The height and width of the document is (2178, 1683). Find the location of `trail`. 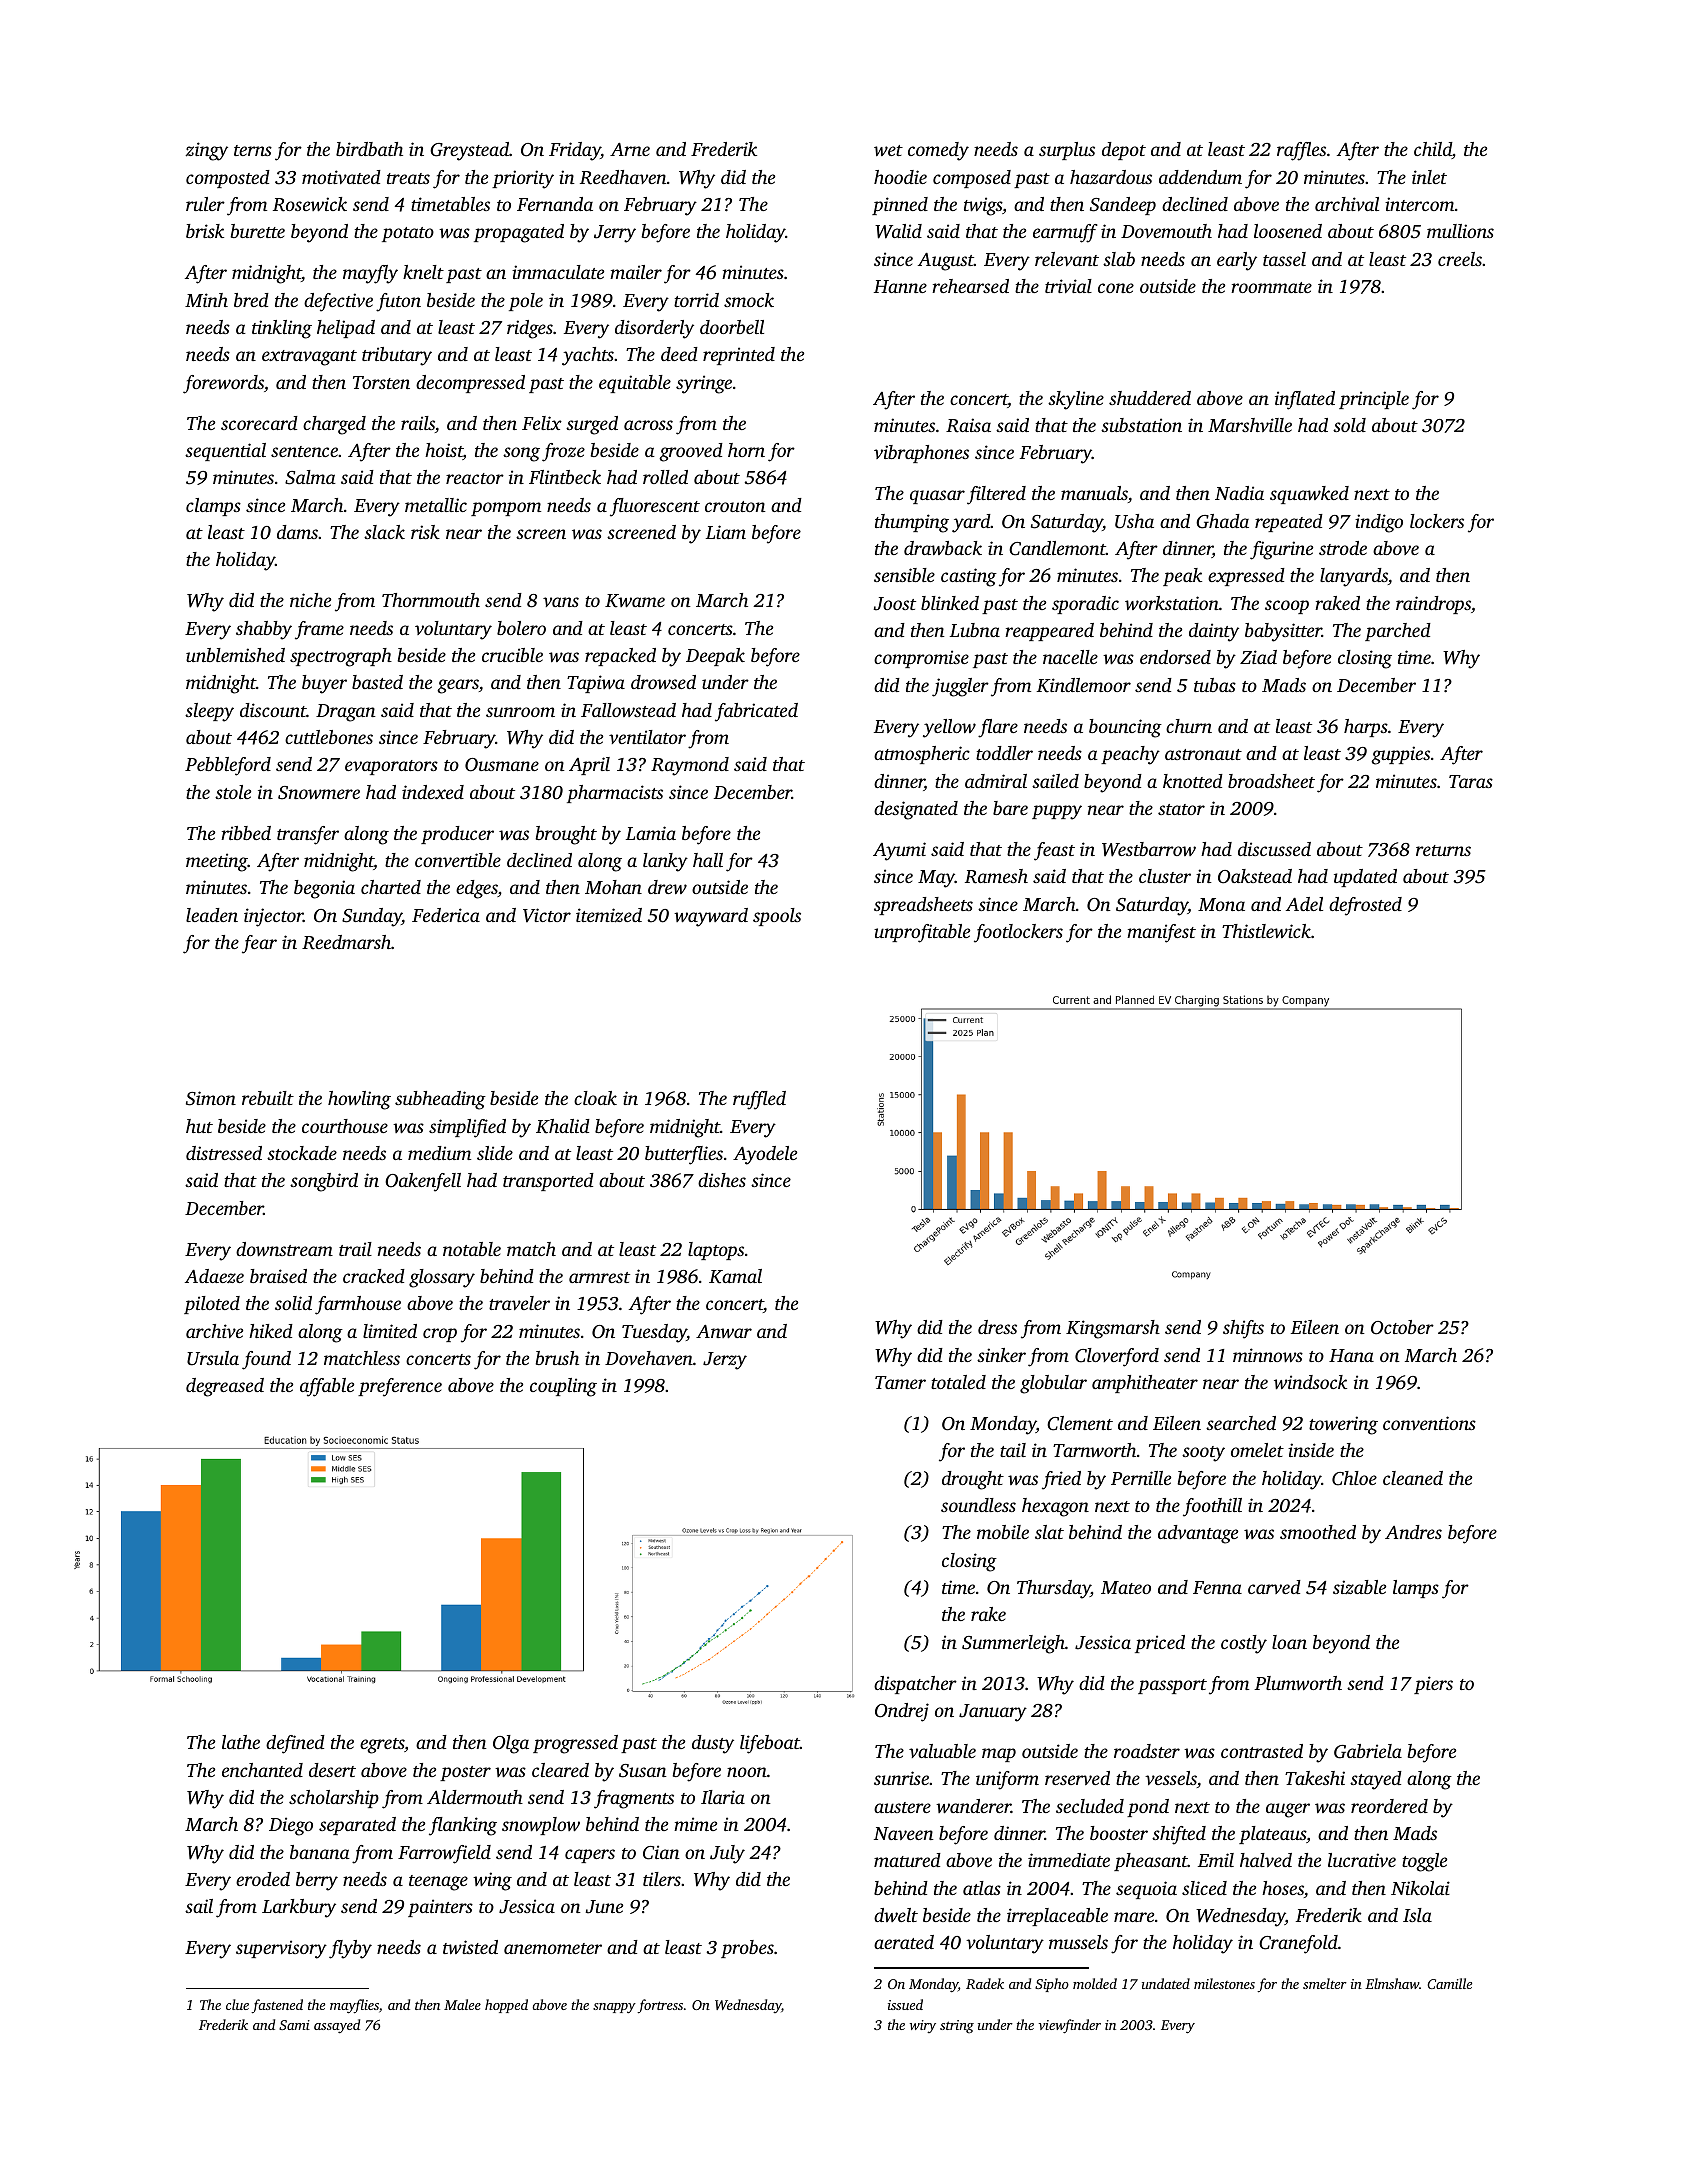

trail is located at coordinates (355, 1249).
